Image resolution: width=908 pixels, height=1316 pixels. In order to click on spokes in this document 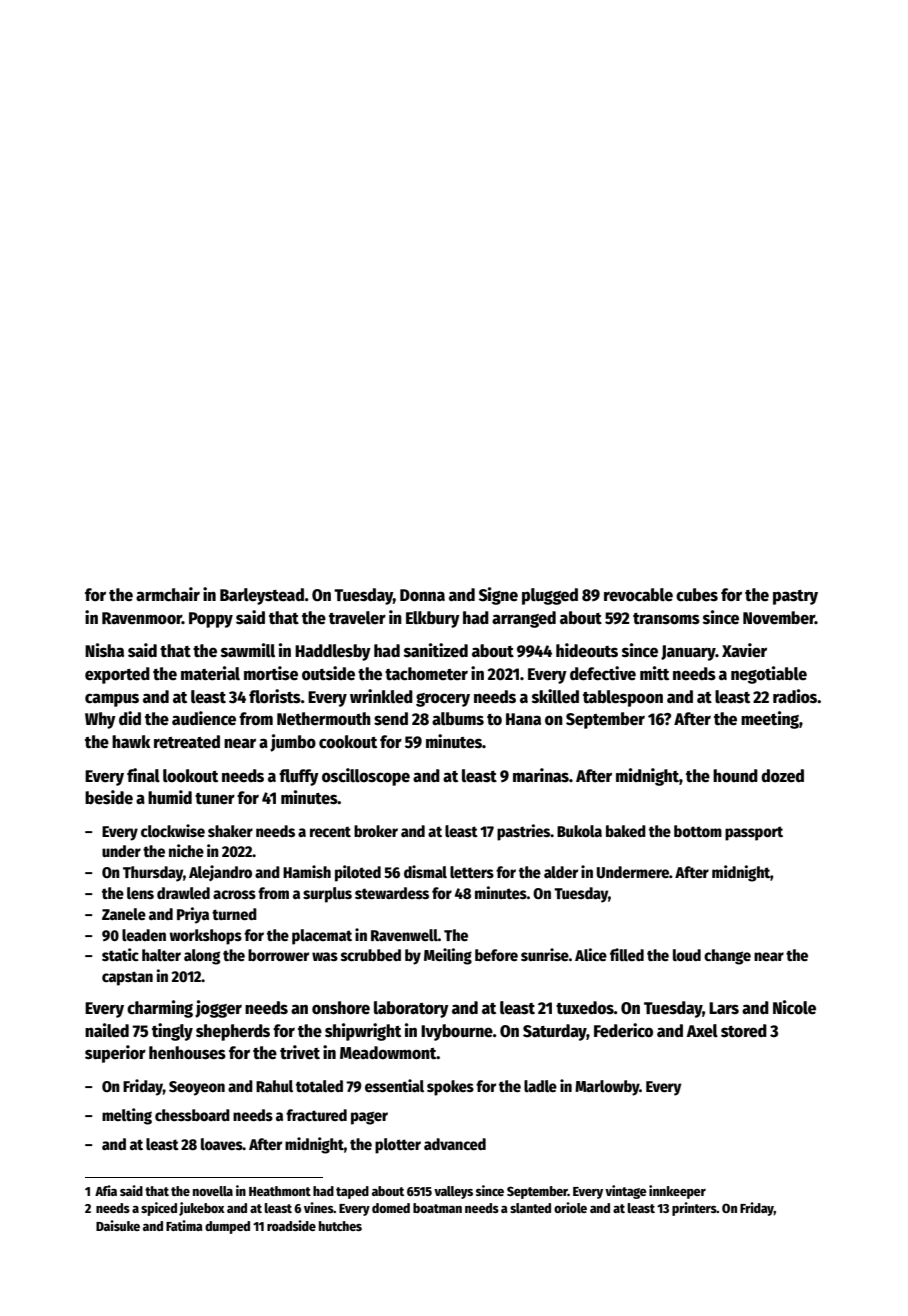, I will do `click(450, 1088)`.
